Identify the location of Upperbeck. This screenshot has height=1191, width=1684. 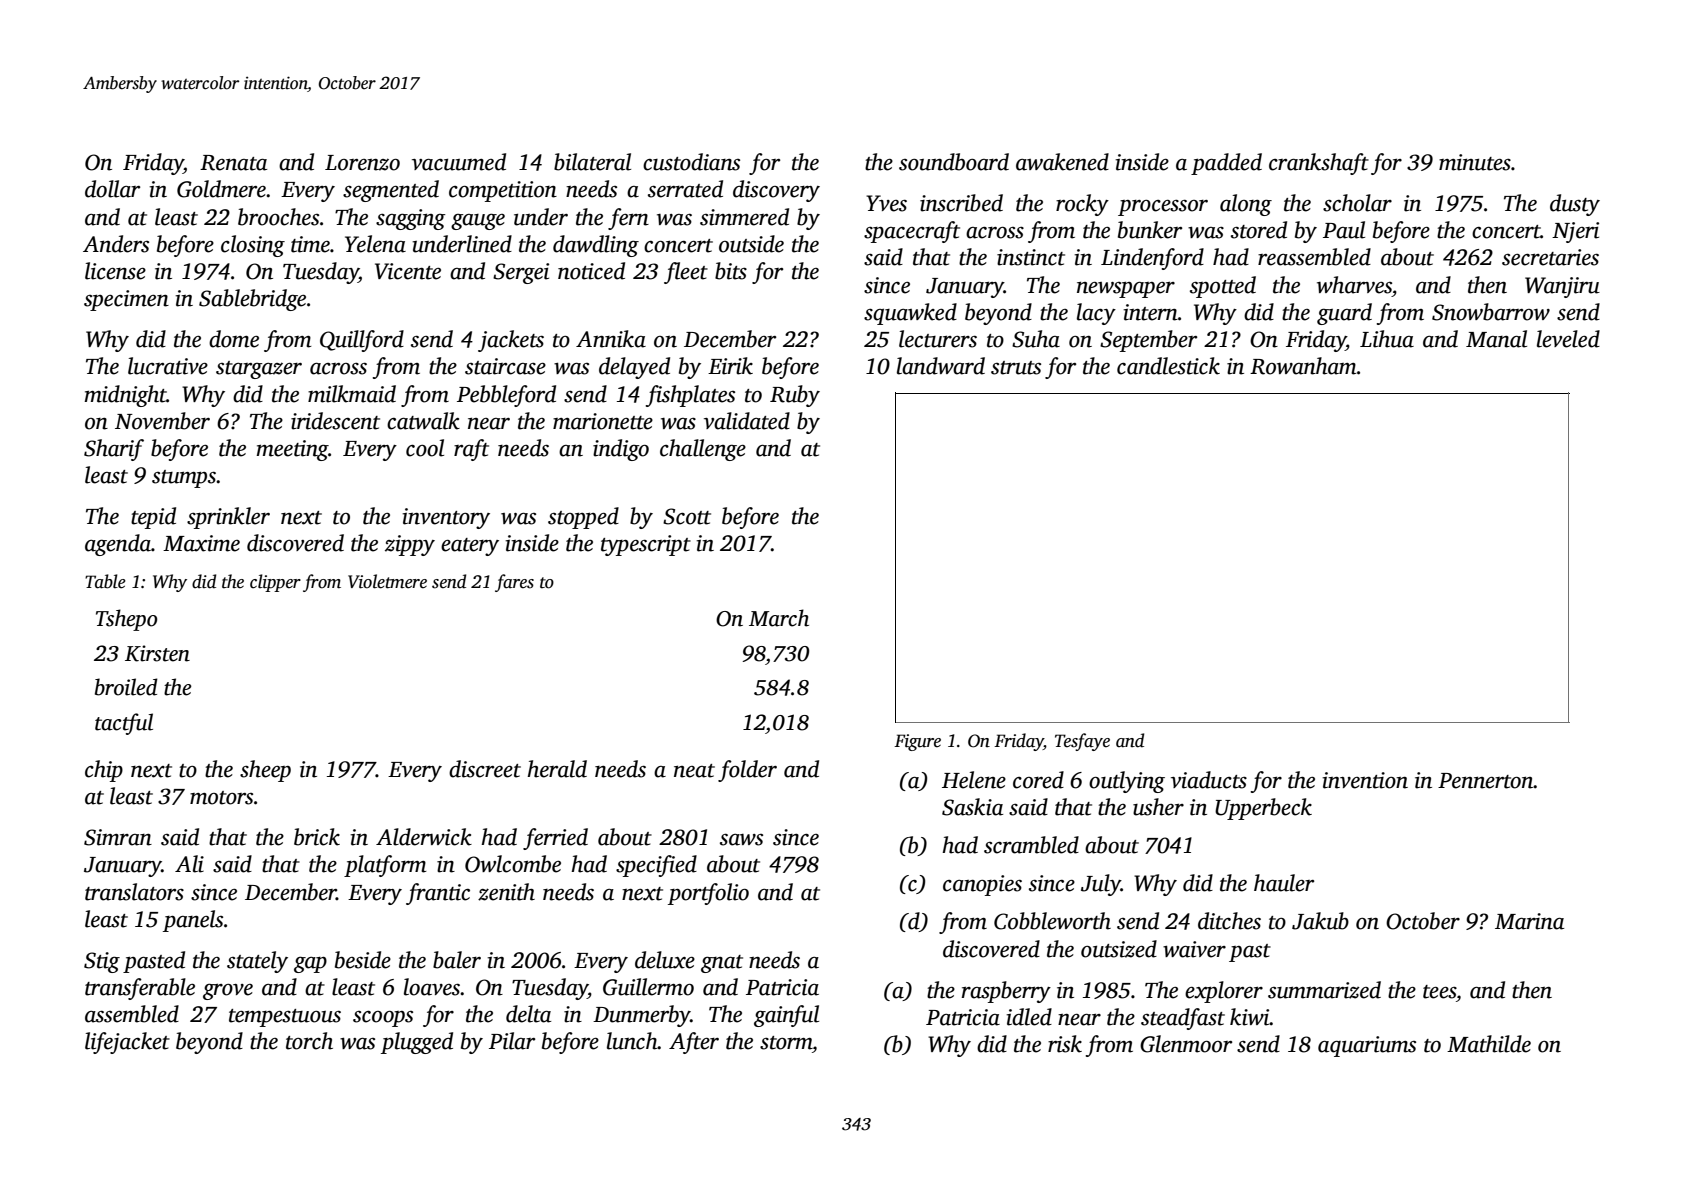
(1263, 809).
